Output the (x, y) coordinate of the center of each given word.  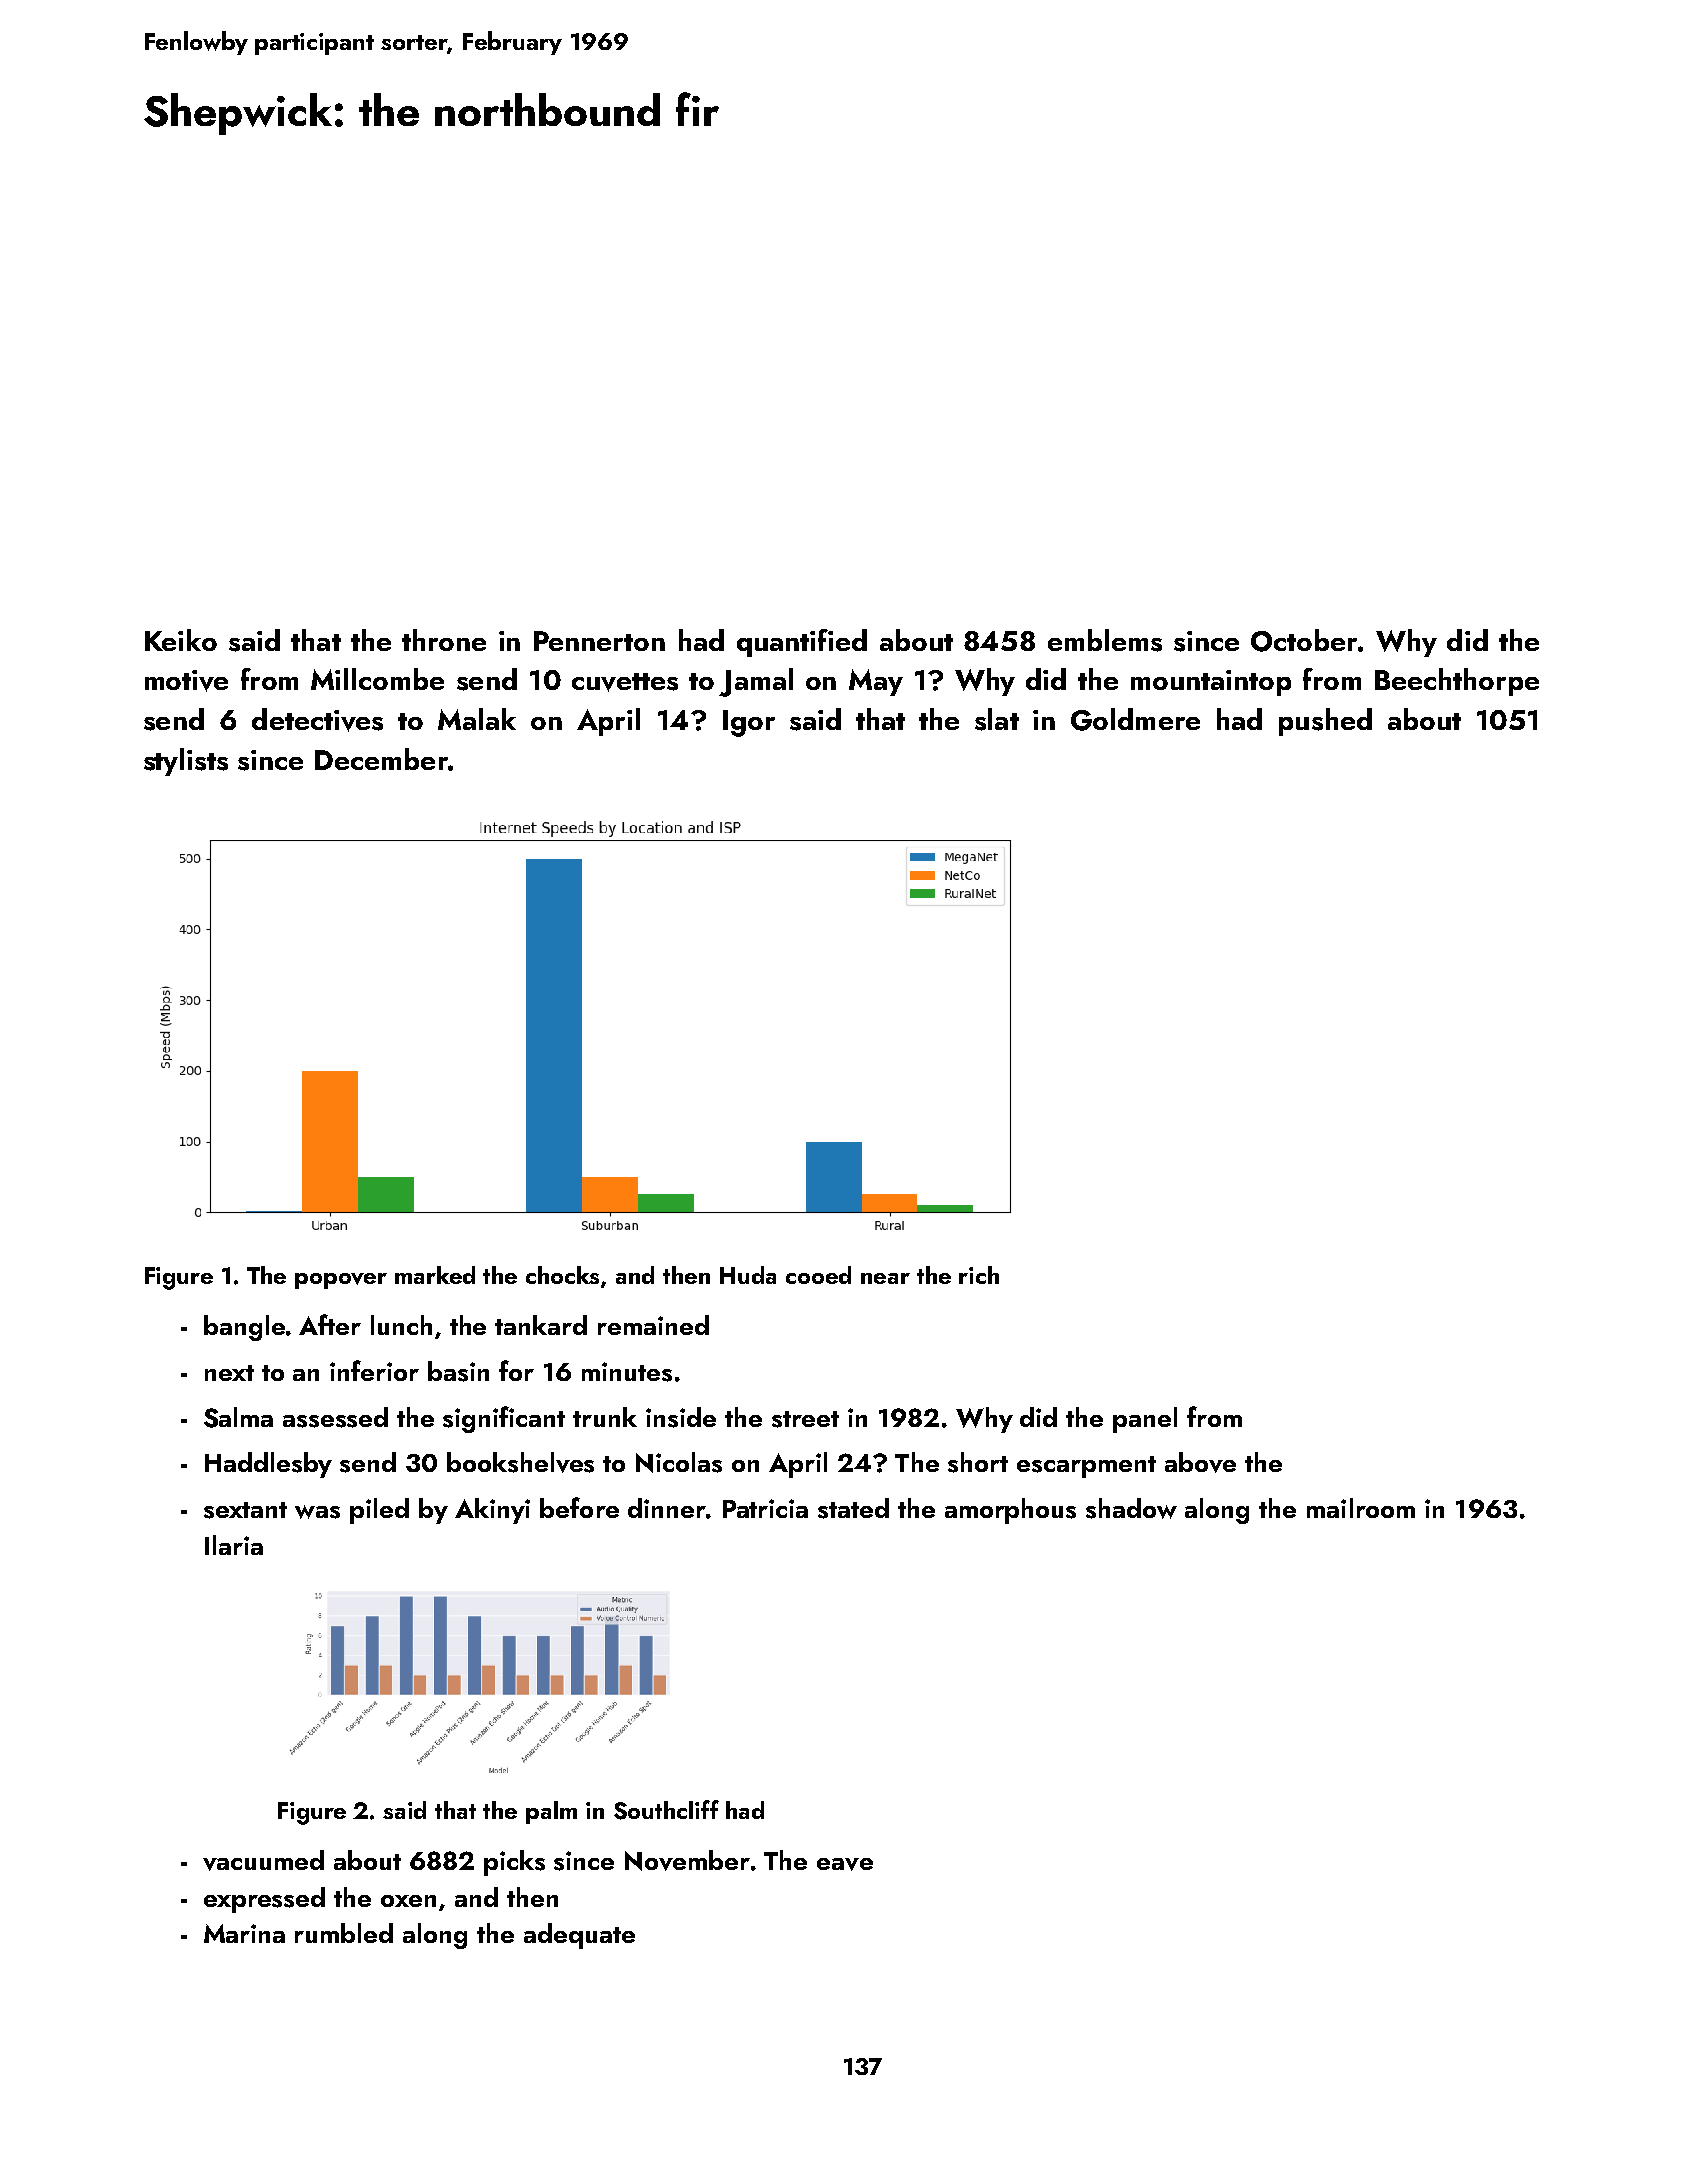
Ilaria (234, 1545)
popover (341, 1281)
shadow (1131, 1508)
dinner (667, 1508)
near (885, 1278)
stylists (186, 762)
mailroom (1361, 1508)
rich (979, 1275)
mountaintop (1211, 683)
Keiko (181, 640)
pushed (1325, 722)
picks (514, 1863)
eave (845, 1864)
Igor (749, 723)
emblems (1105, 640)
